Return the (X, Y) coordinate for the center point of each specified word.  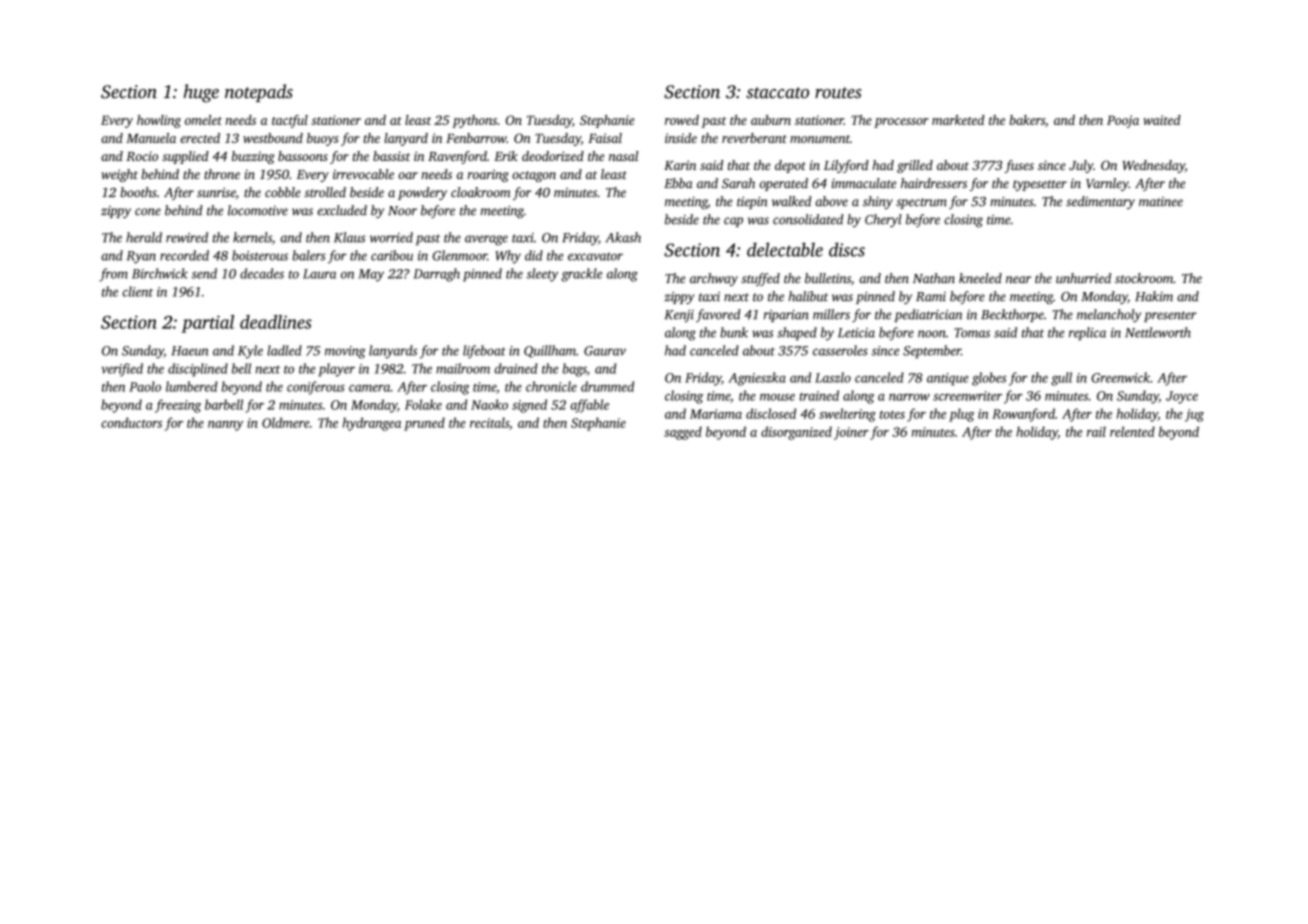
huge (201, 93)
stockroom (1144, 278)
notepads (259, 93)
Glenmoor (459, 255)
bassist (391, 156)
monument (820, 139)
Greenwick (1120, 377)
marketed (958, 120)
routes (838, 93)
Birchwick (160, 273)
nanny (225, 426)
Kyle (250, 352)
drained (516, 368)
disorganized (796, 433)
